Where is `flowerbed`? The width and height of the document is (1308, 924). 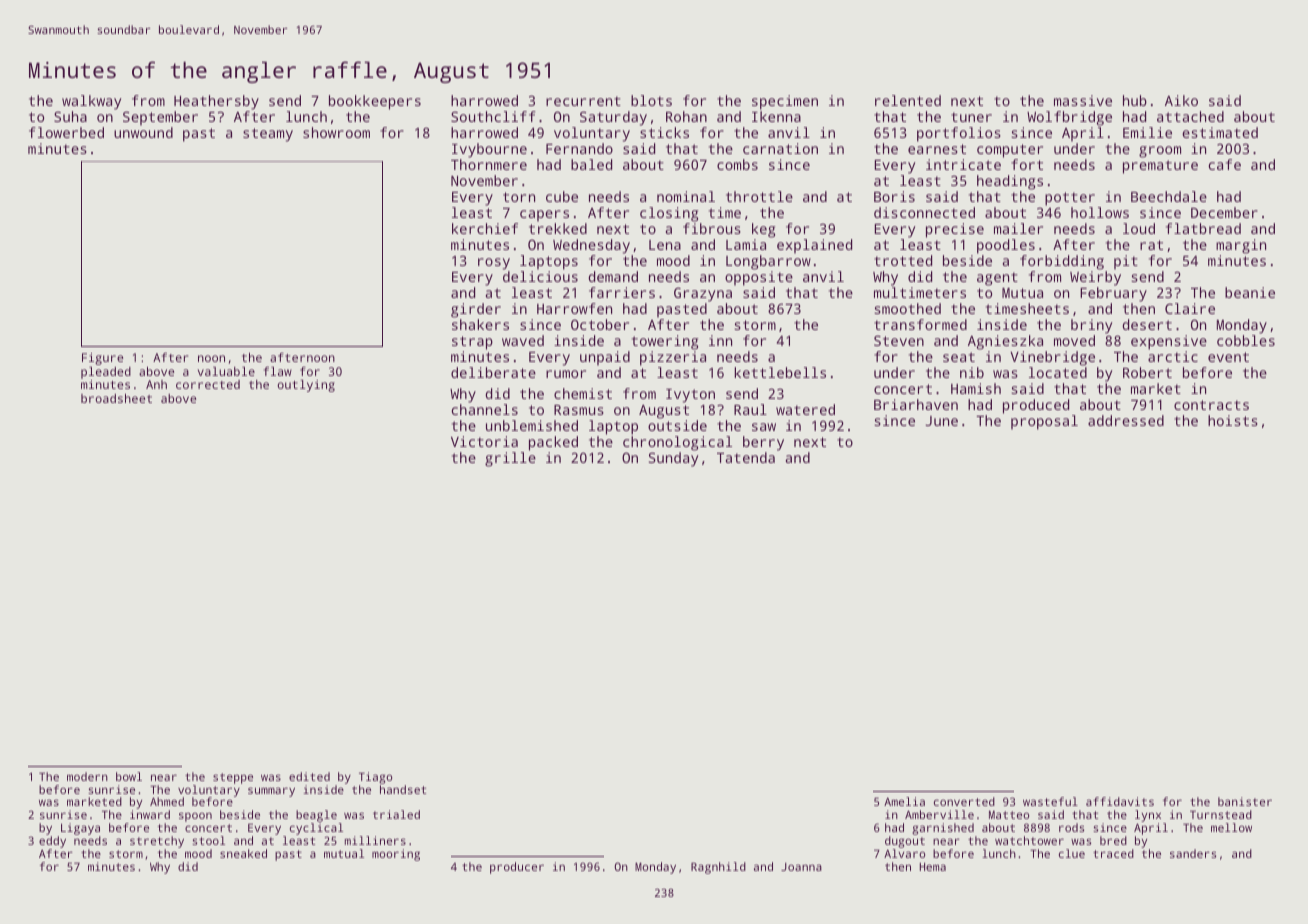 flowerbed is located at coordinates (66, 132).
